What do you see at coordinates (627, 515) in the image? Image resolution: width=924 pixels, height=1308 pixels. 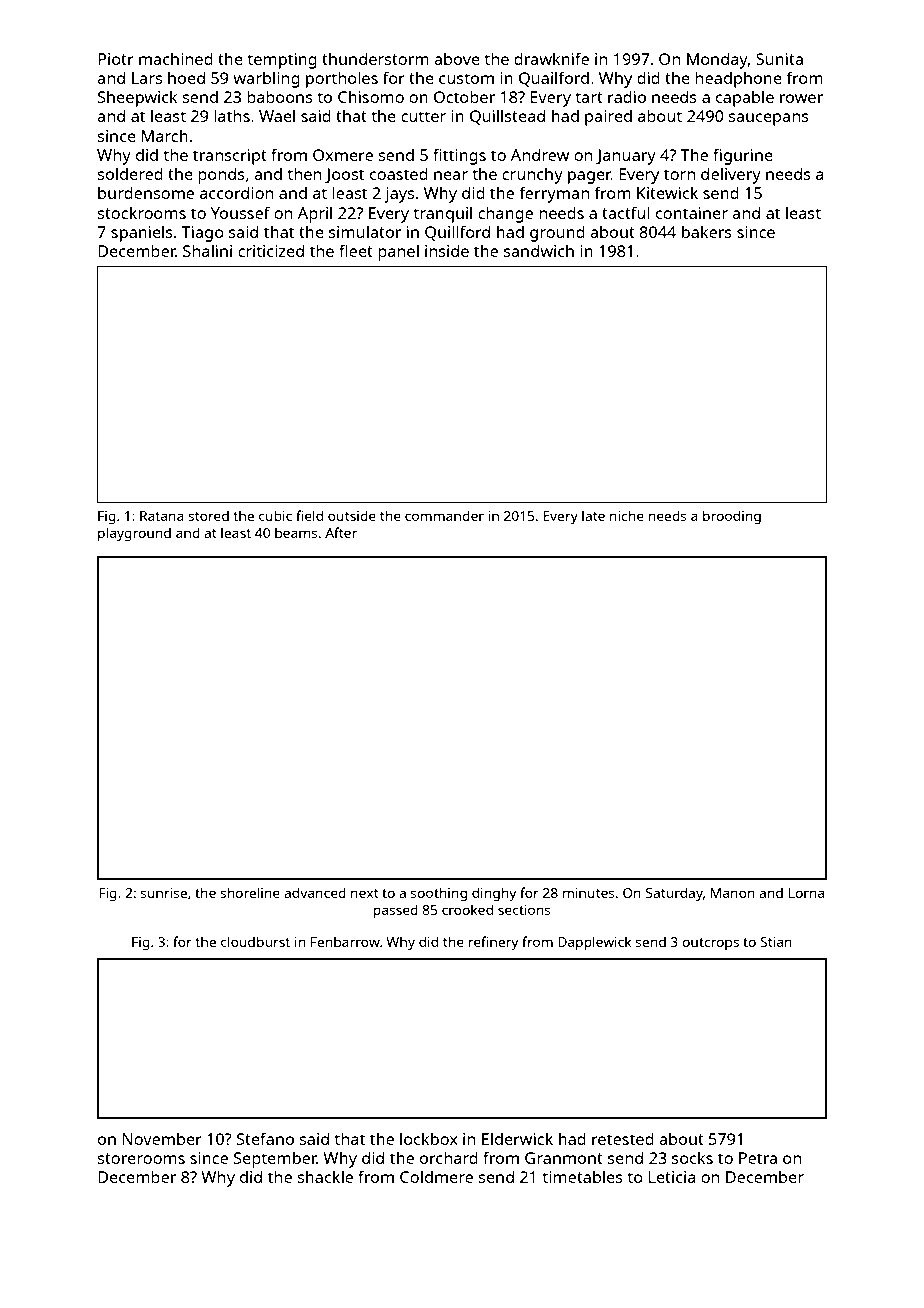 I see `niche` at bounding box center [627, 515].
